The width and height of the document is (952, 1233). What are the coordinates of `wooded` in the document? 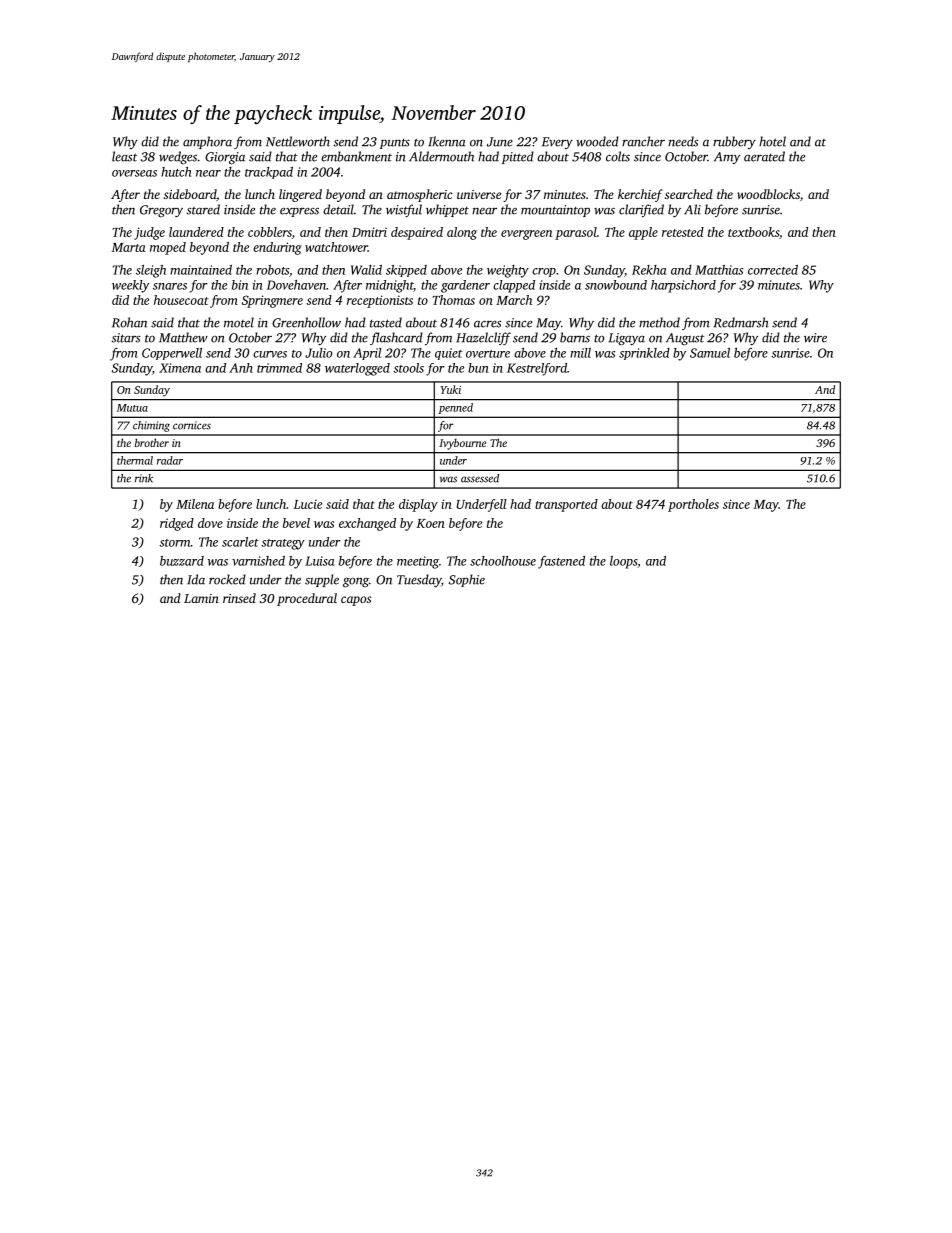 It's located at (597, 141).
